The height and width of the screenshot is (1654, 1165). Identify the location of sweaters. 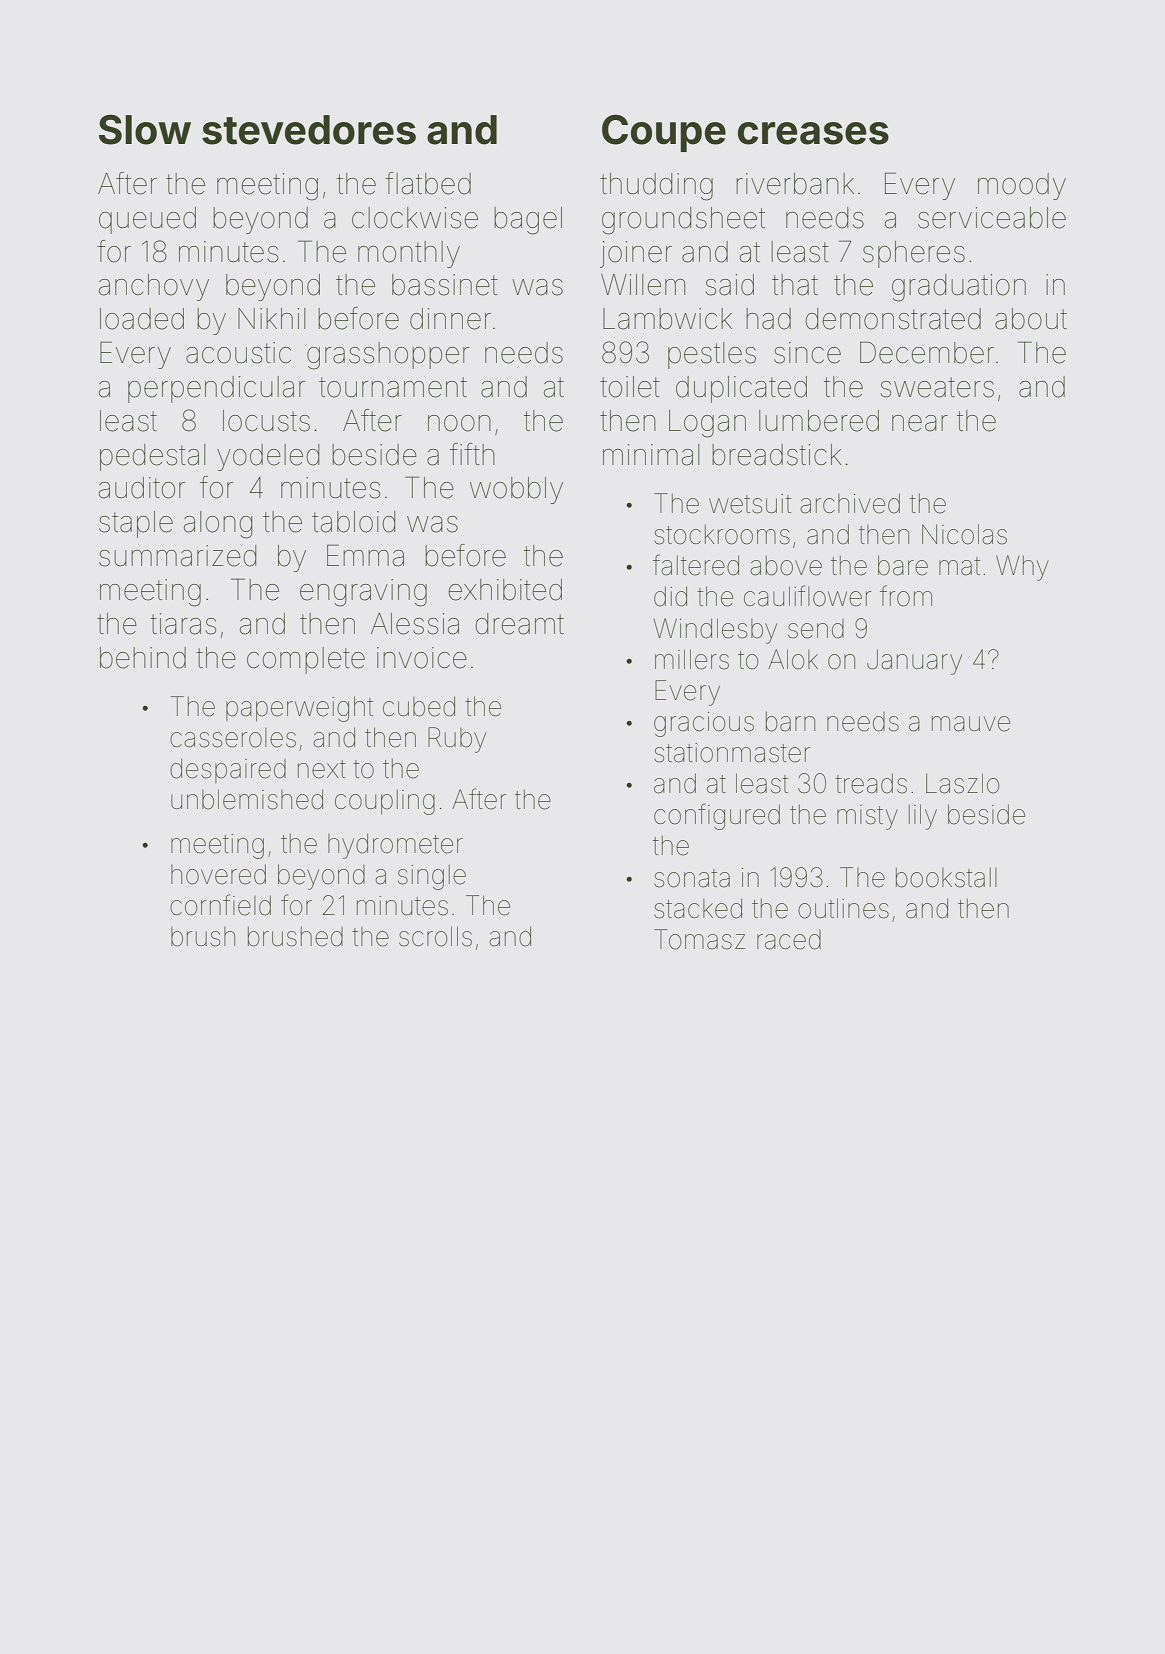
(937, 387).
